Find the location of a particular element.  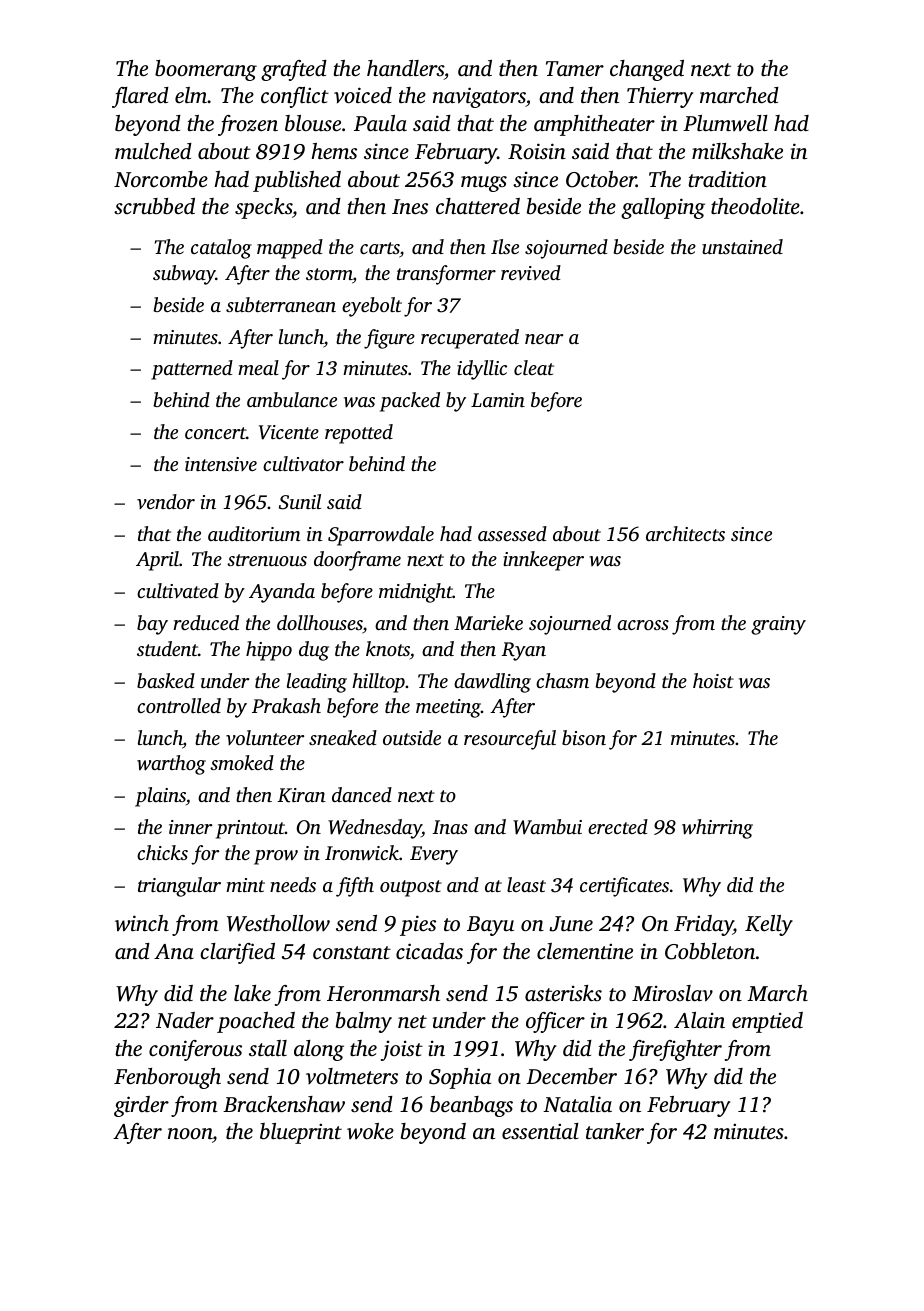

vendor is located at coordinates (166, 501).
